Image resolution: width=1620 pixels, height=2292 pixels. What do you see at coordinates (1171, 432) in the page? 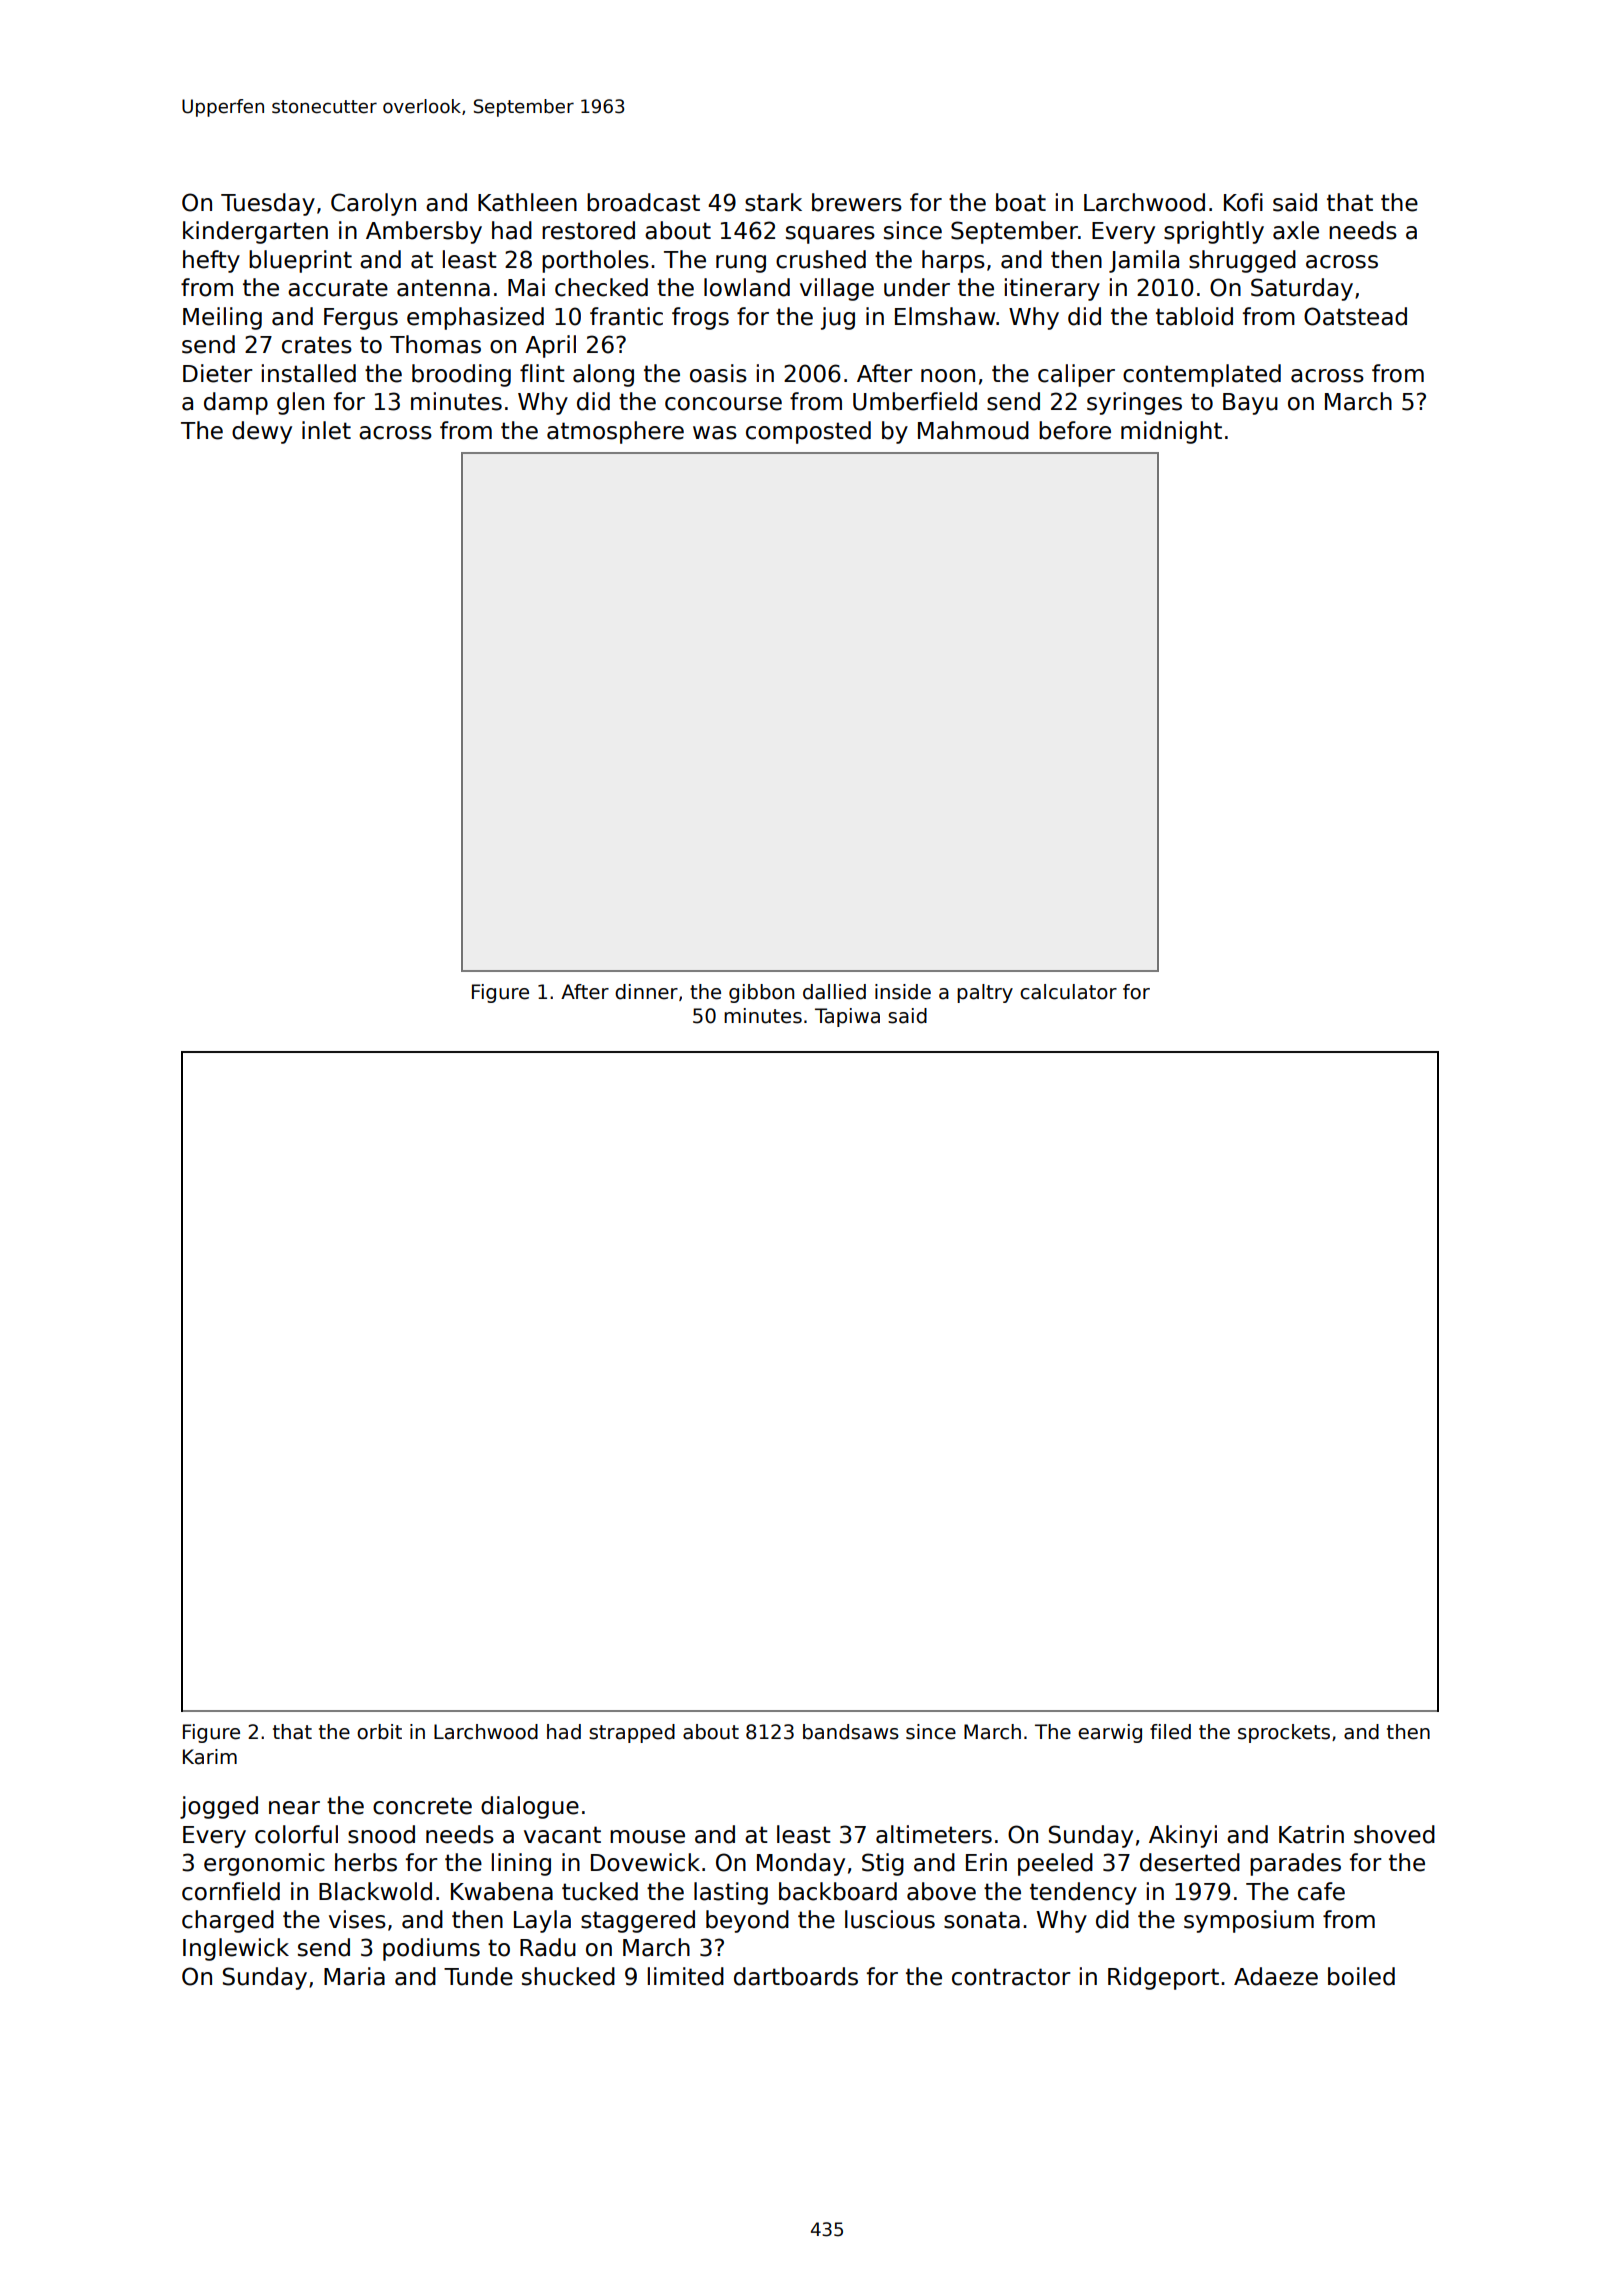
I see `midnight` at bounding box center [1171, 432].
